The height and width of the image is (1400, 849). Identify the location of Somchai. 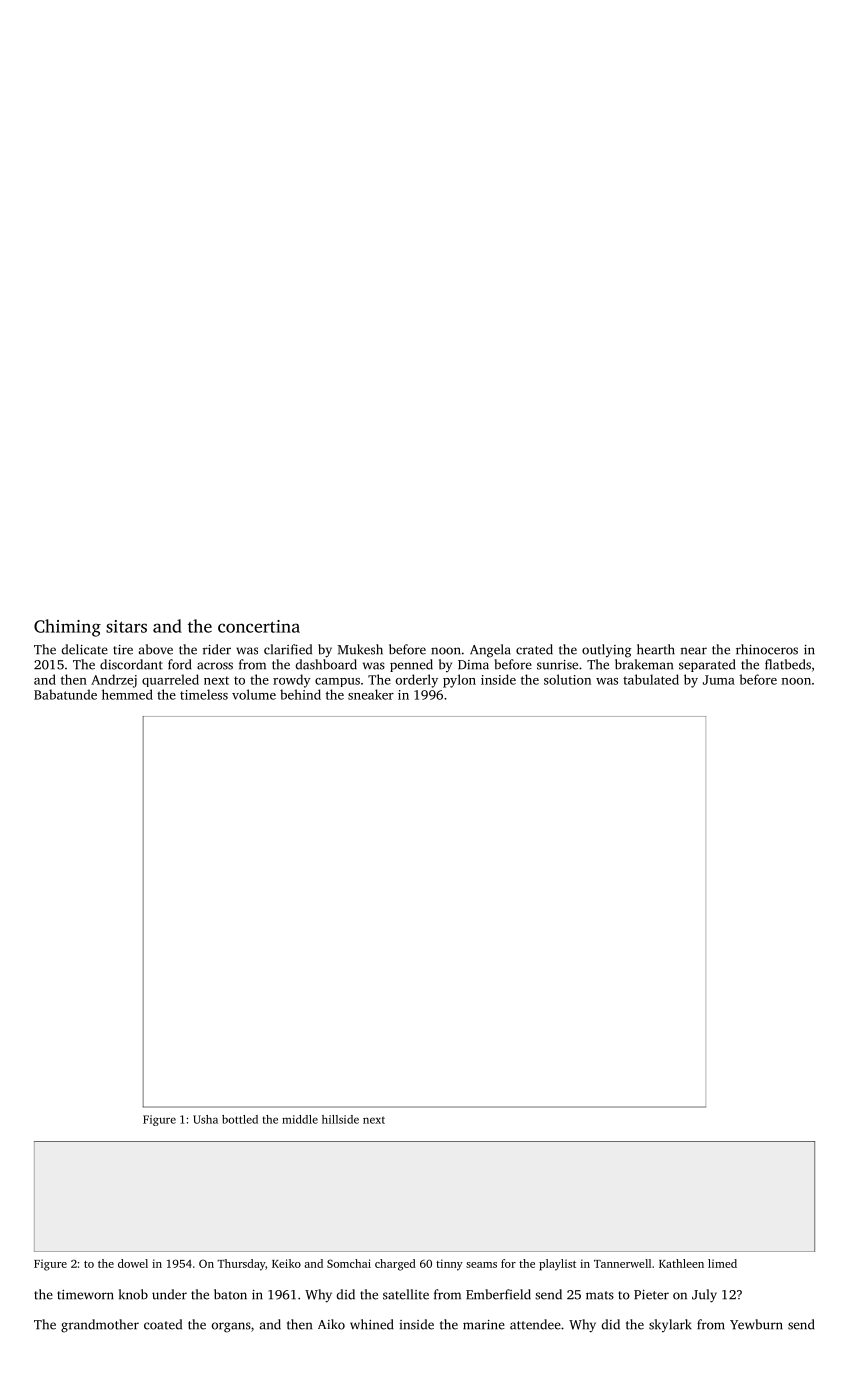
(349, 1263).
